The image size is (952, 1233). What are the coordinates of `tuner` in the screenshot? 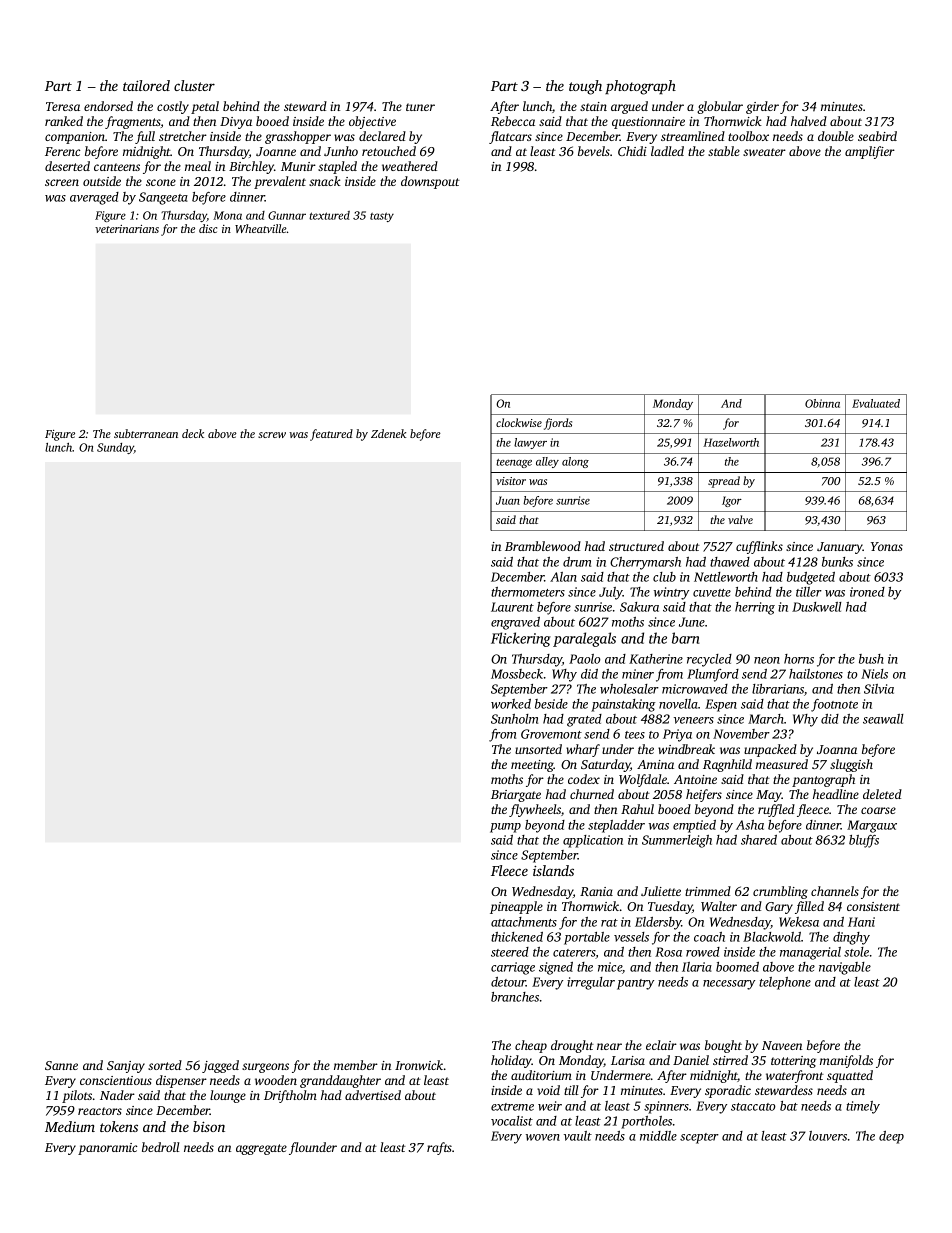 It's located at (420, 107).
